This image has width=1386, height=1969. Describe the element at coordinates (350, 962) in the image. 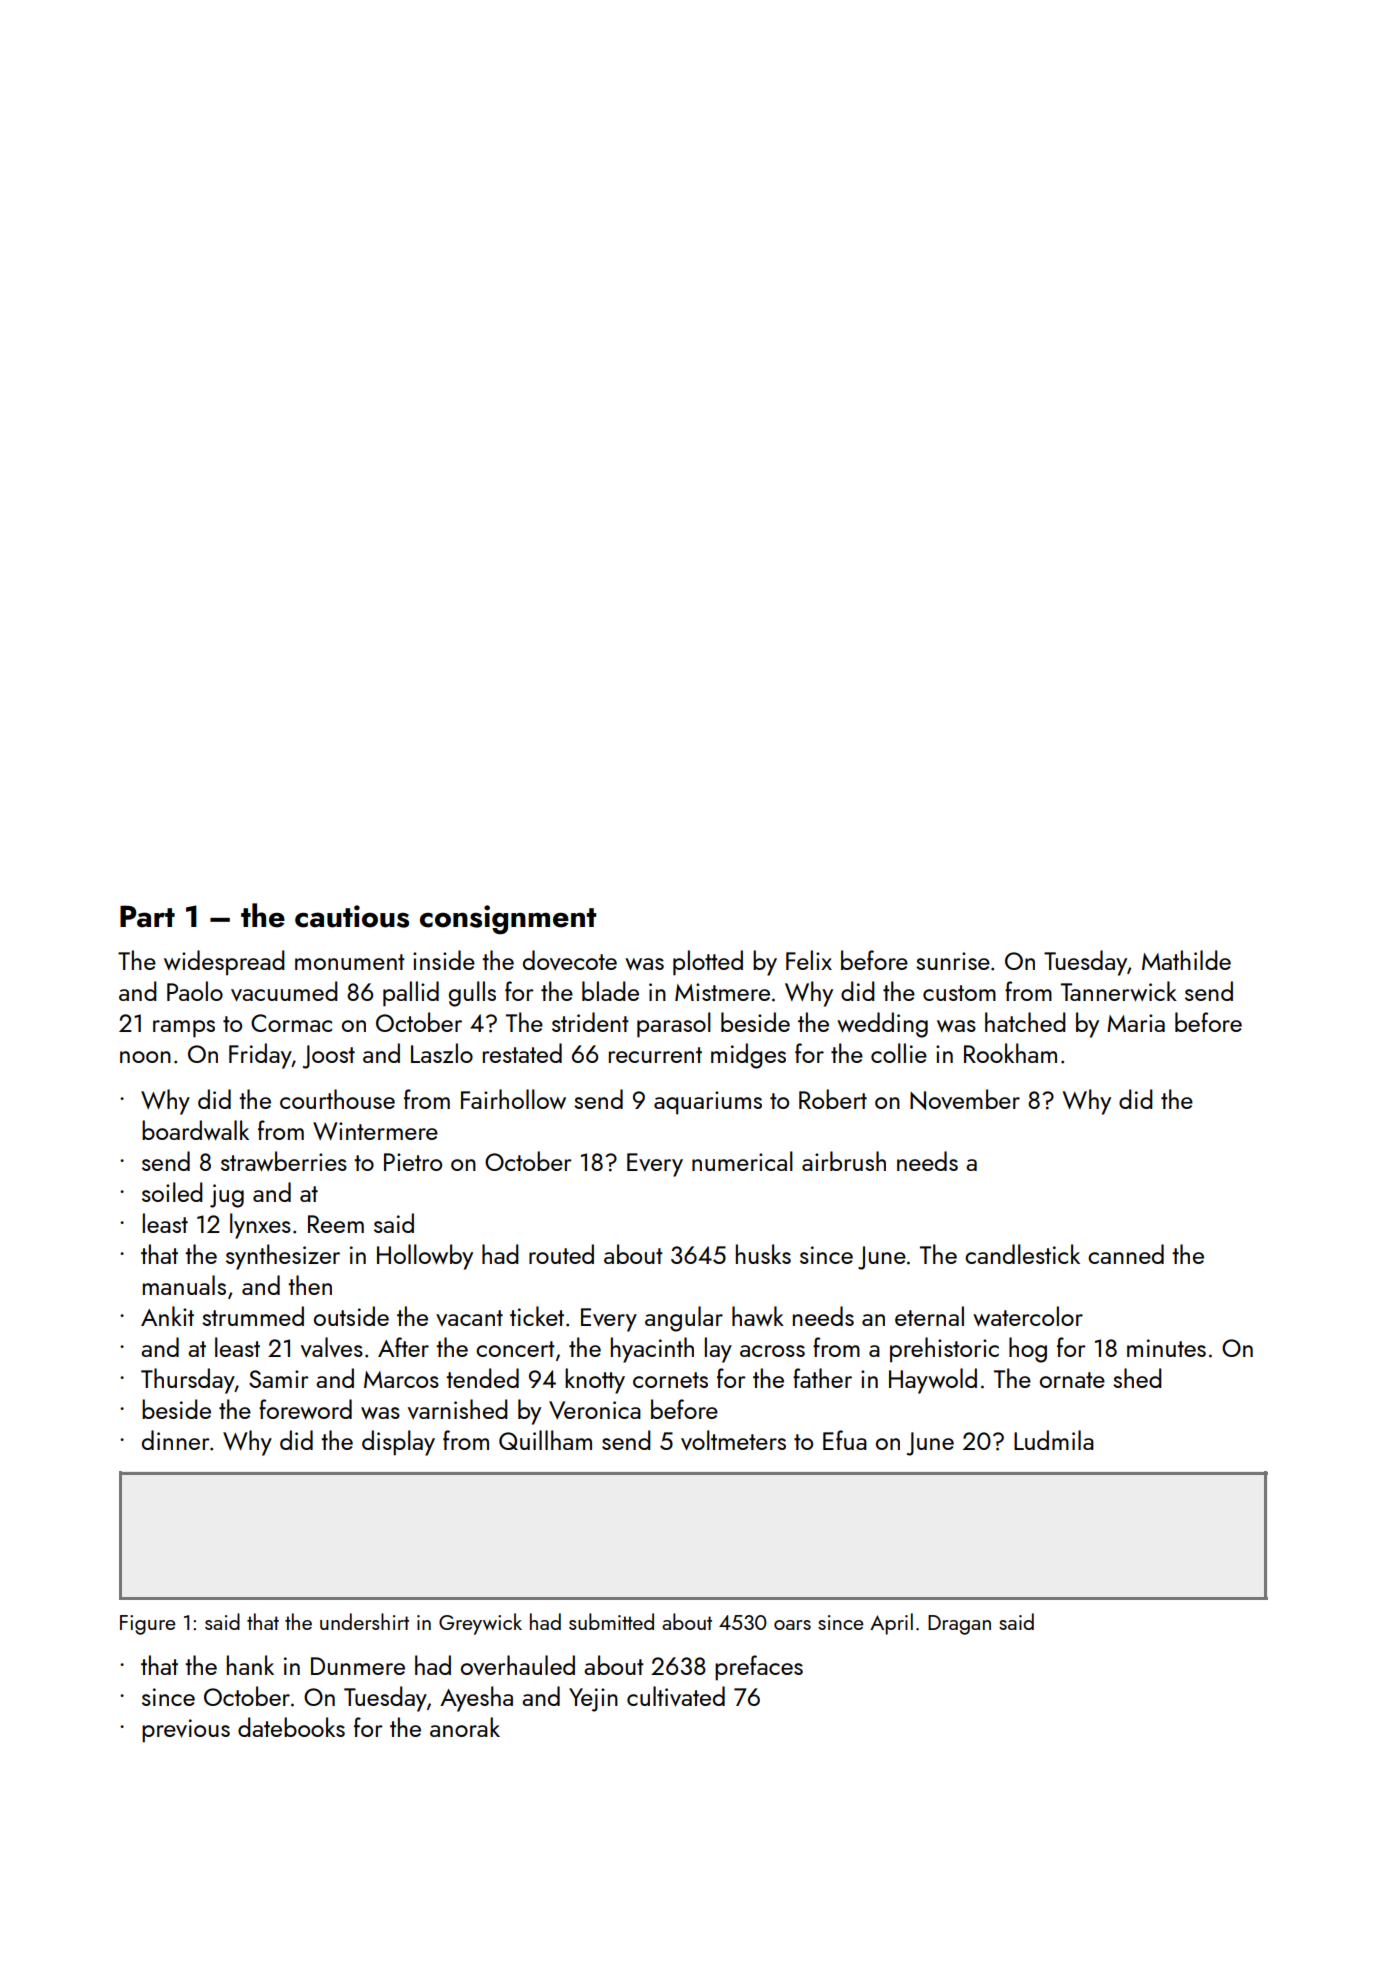

I see `monument` at that location.
